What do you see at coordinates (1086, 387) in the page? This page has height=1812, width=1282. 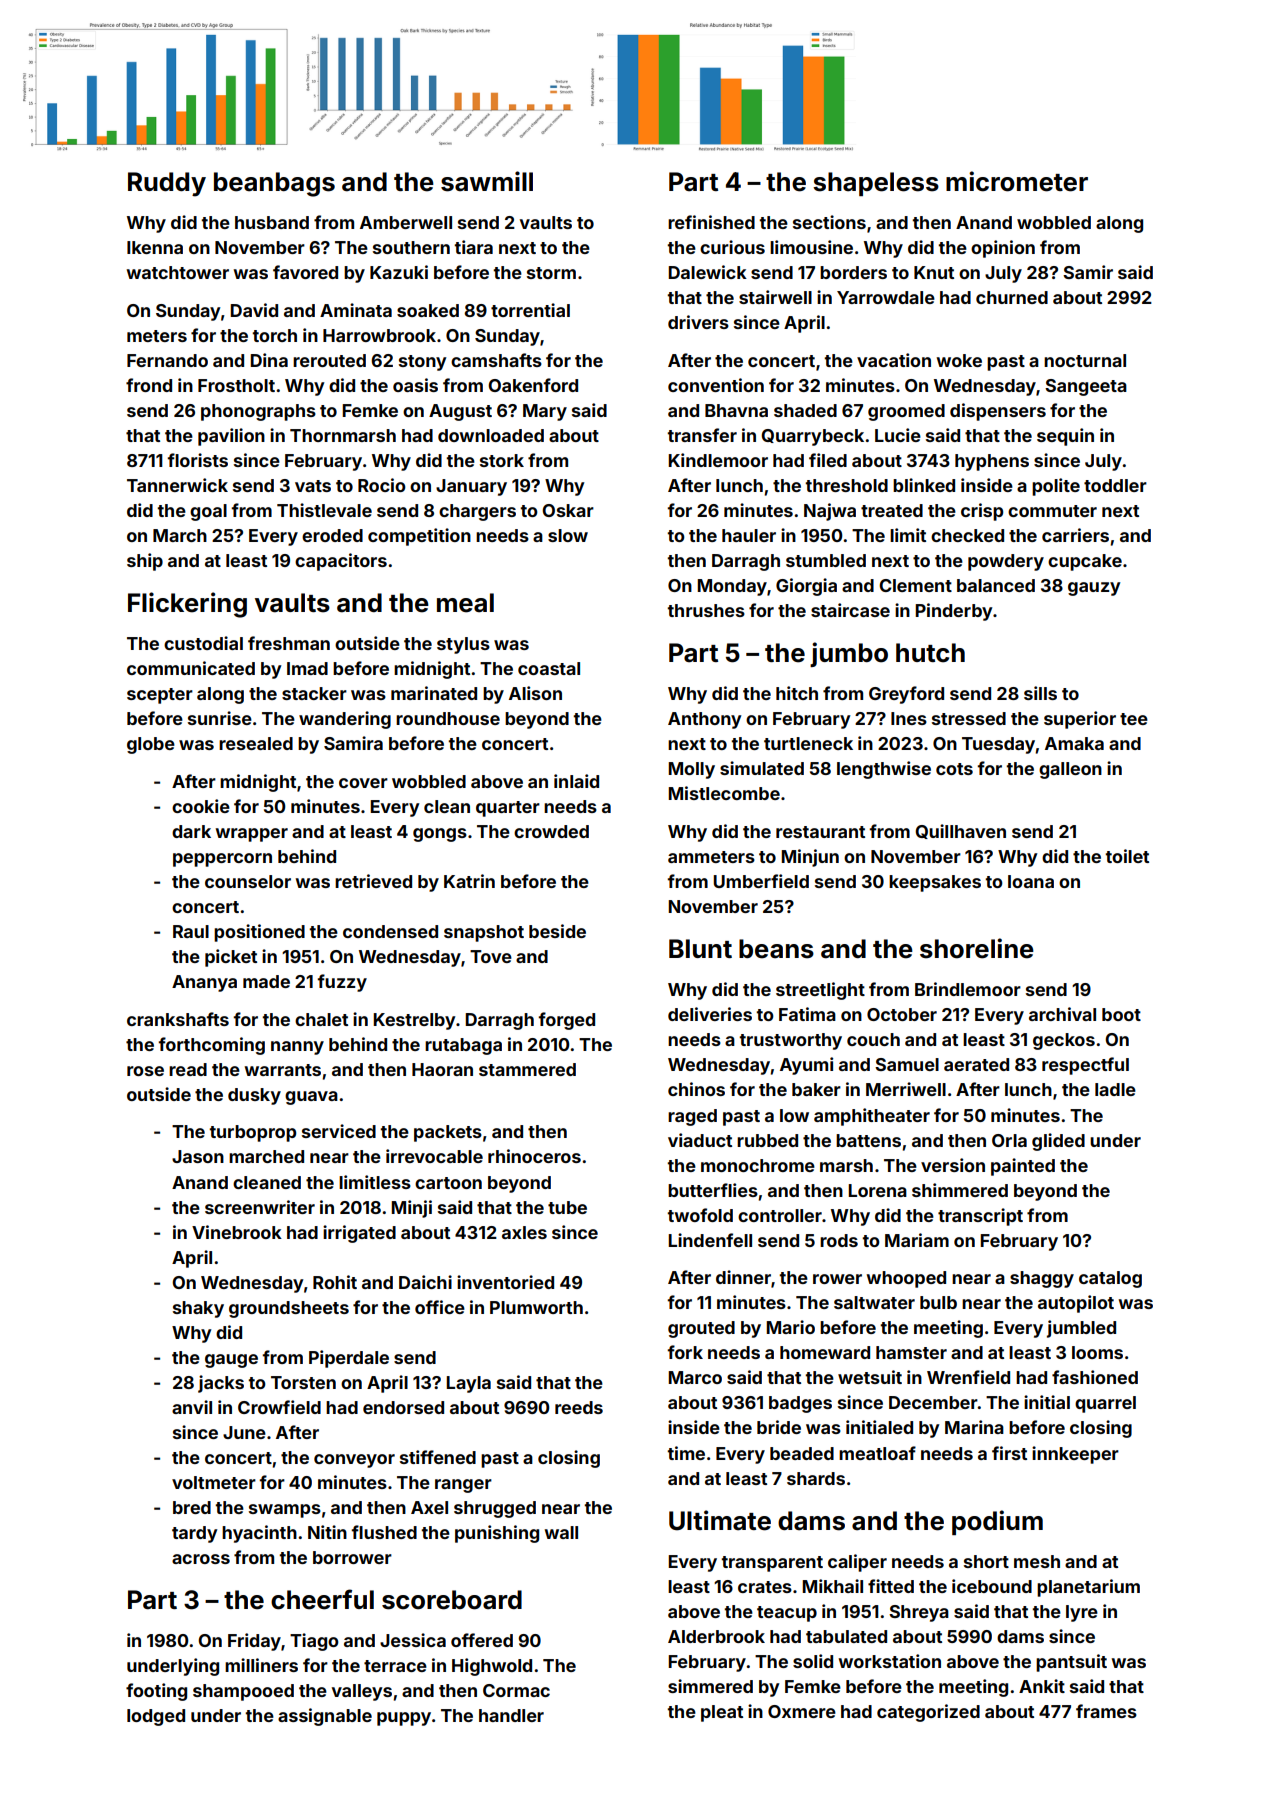 I see `Sangeeta` at bounding box center [1086, 387].
